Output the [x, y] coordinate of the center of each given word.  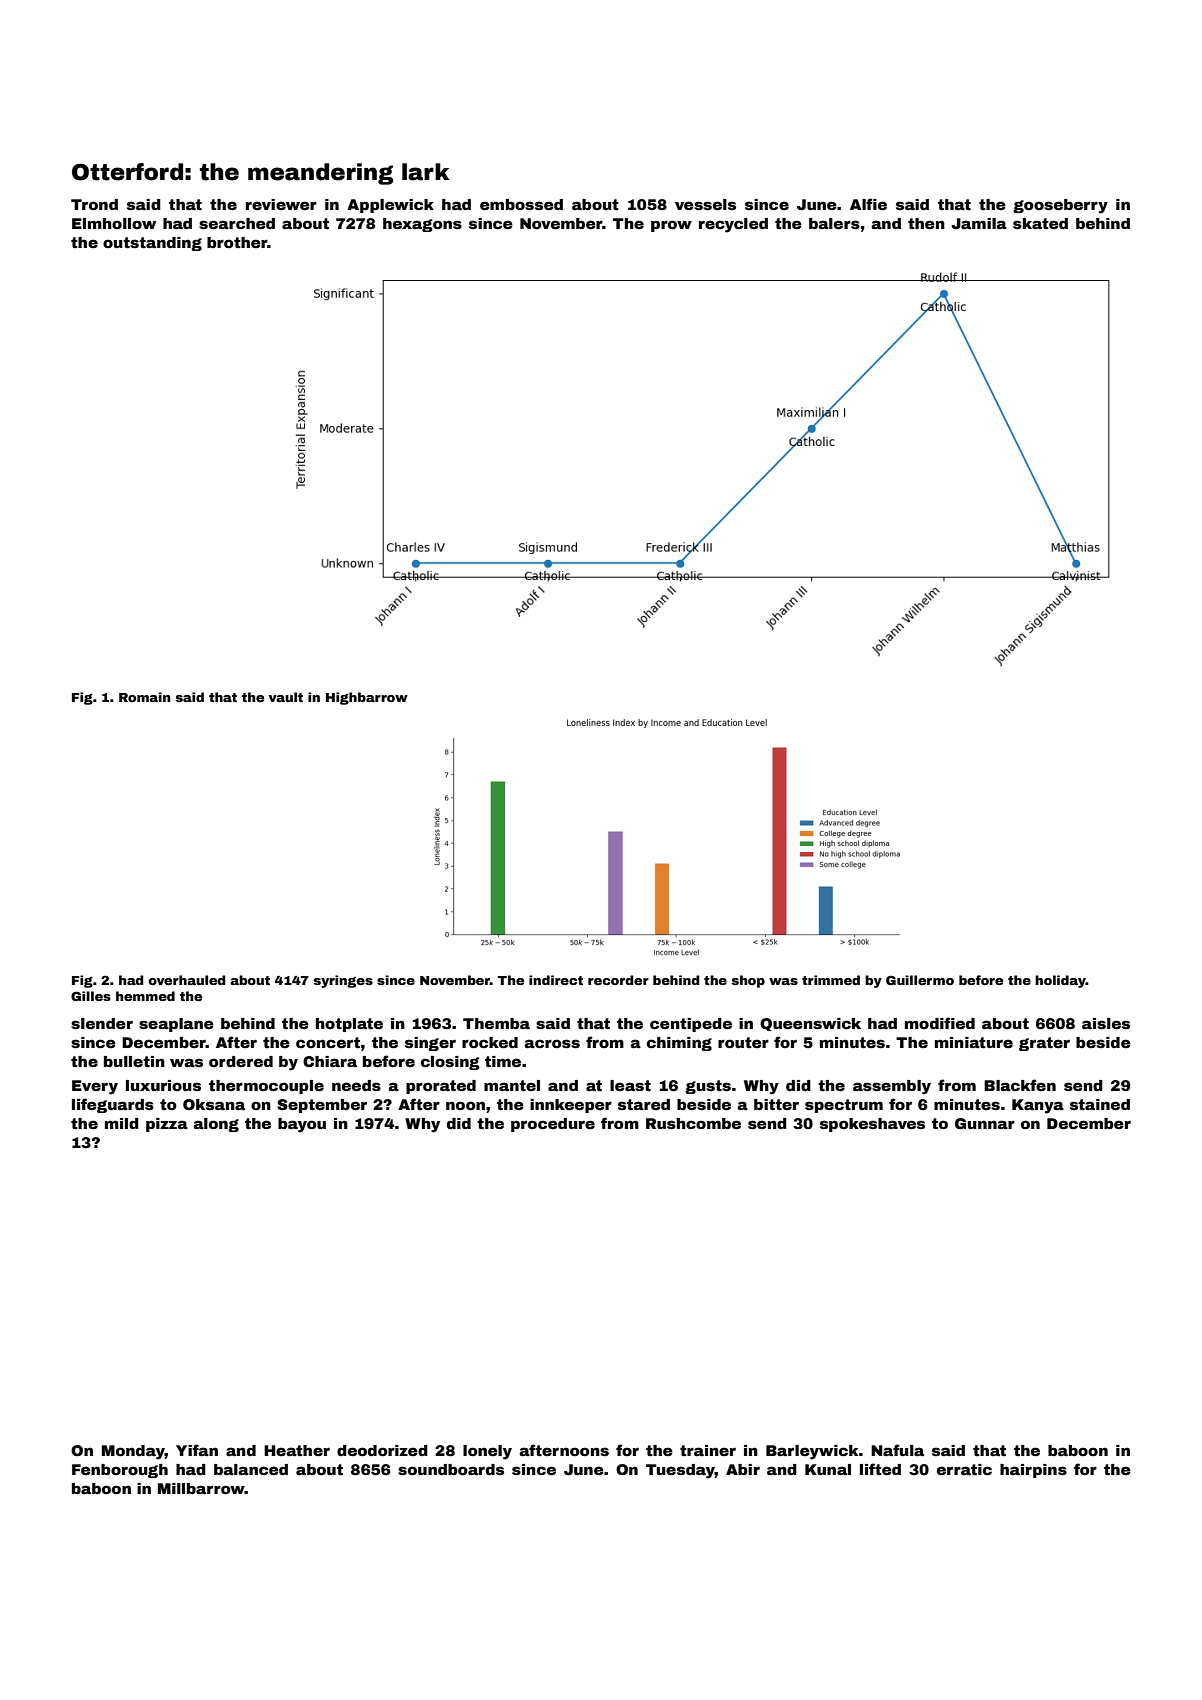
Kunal [828, 1469]
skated [1040, 223]
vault [286, 697]
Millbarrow [201, 1488]
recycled [733, 225]
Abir [743, 1469]
